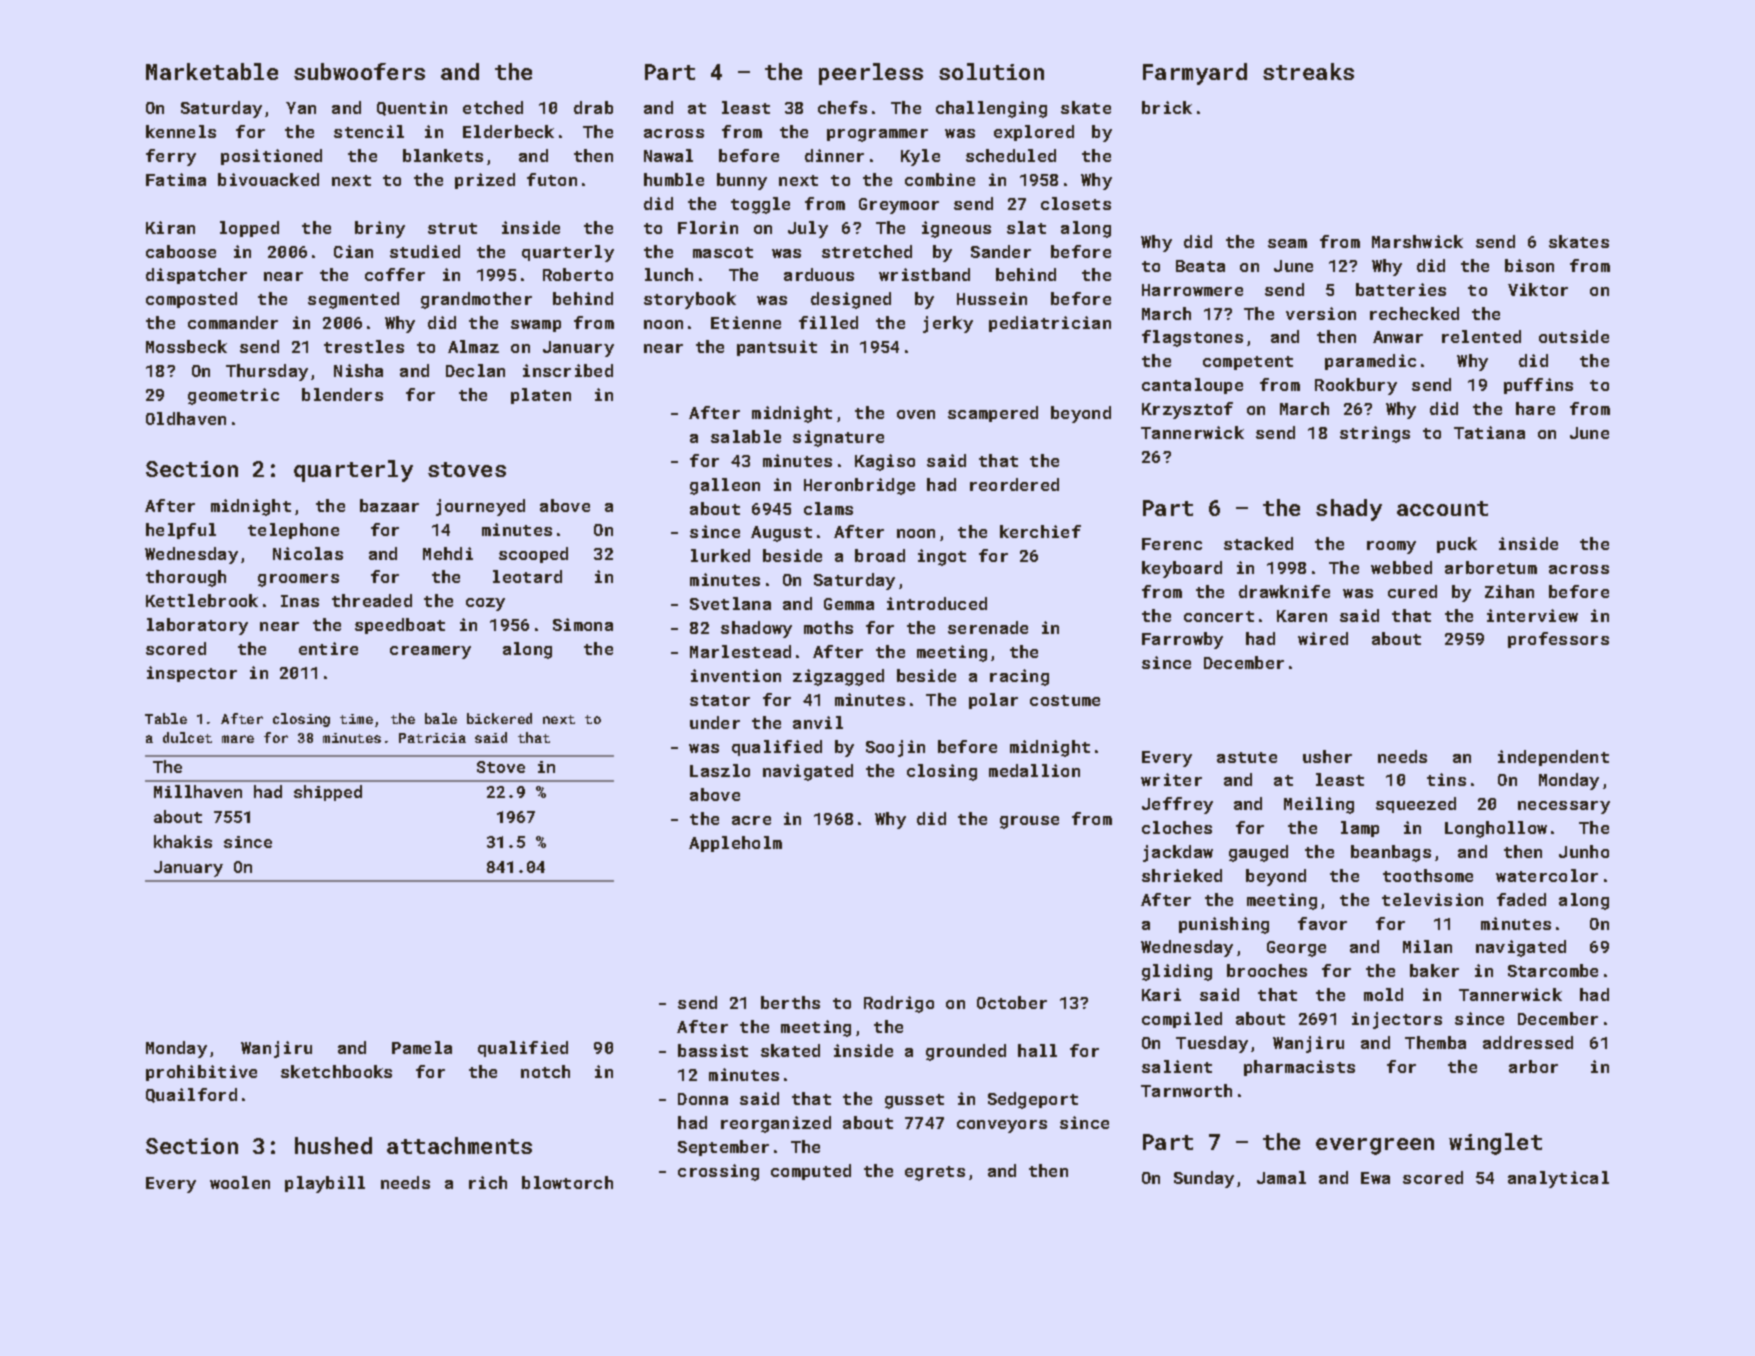 The image size is (1755, 1356). I want to click on Rodrigo, so click(899, 1004).
